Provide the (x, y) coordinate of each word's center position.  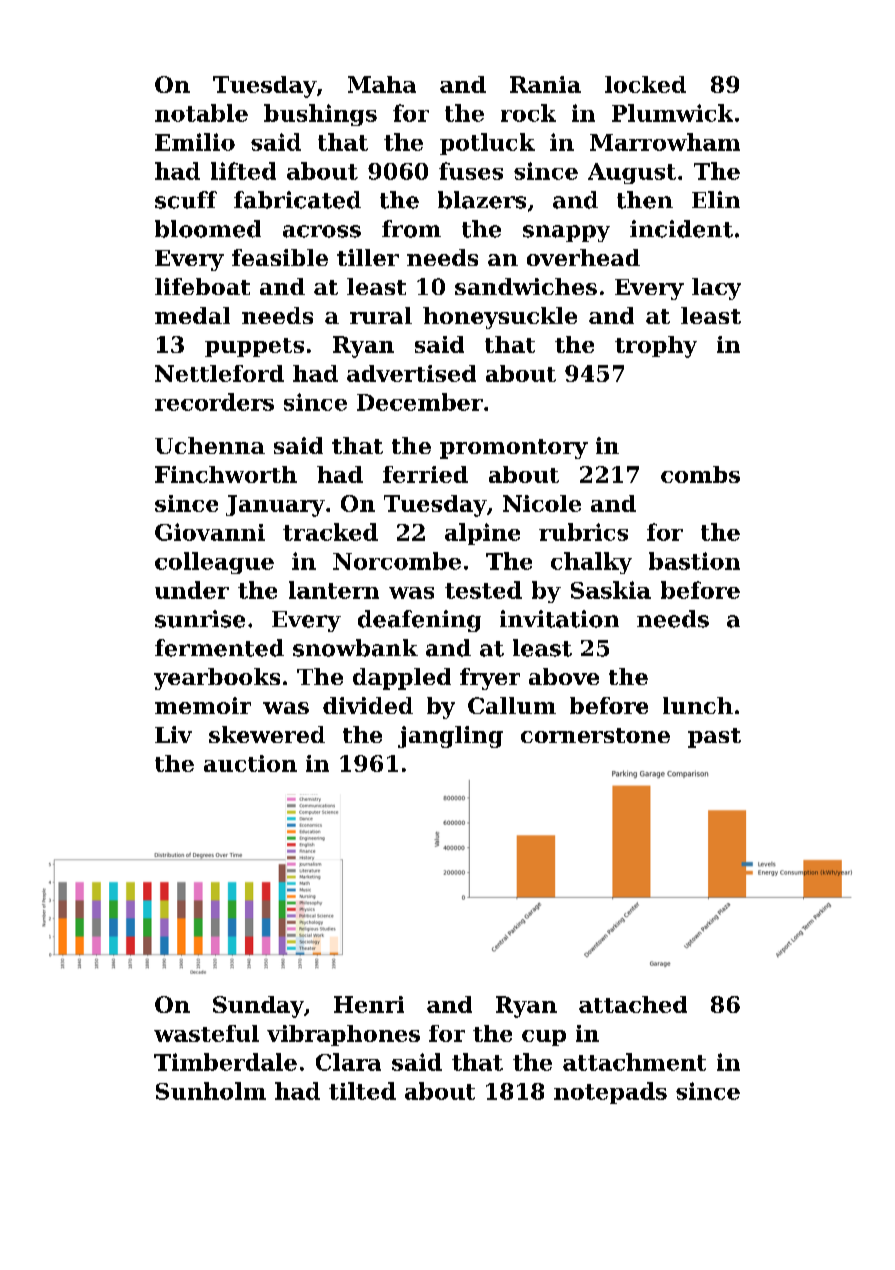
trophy (656, 347)
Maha (382, 84)
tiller (368, 257)
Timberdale (225, 1062)
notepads (610, 1093)
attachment (634, 1062)
